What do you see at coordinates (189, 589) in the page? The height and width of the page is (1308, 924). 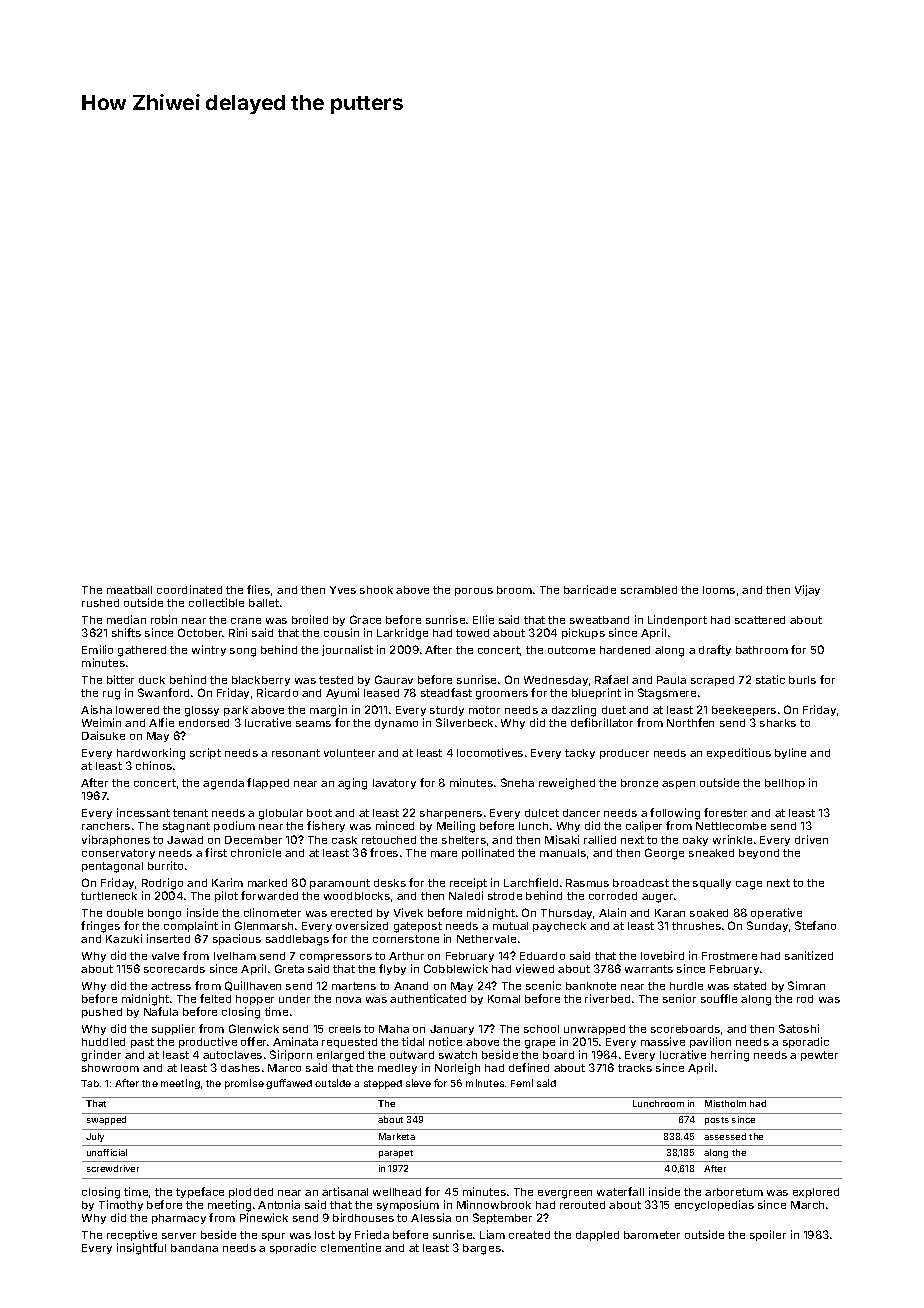 I see `coordinated` at bounding box center [189, 589].
